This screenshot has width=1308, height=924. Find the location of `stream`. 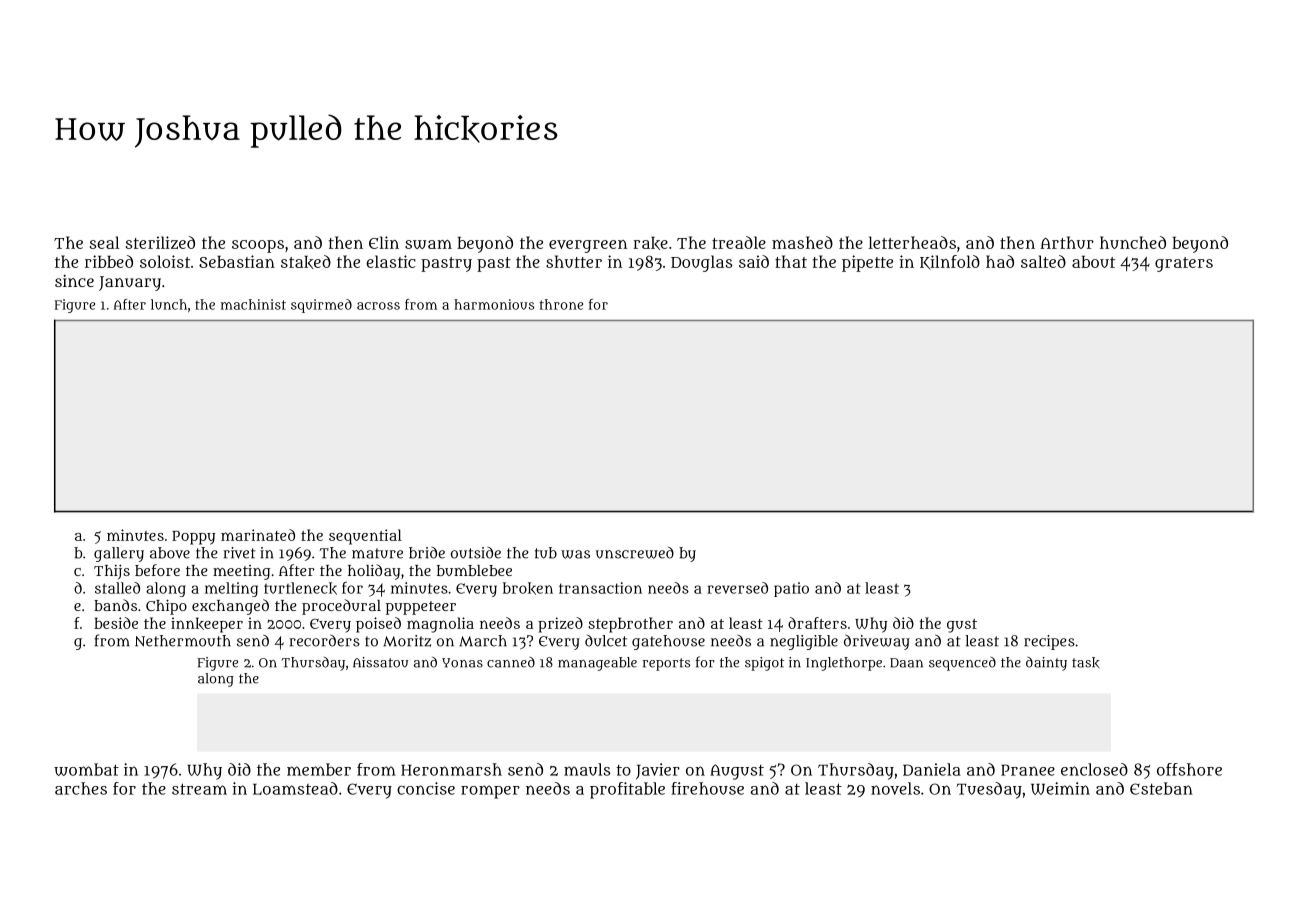

stream is located at coordinates (199, 789).
